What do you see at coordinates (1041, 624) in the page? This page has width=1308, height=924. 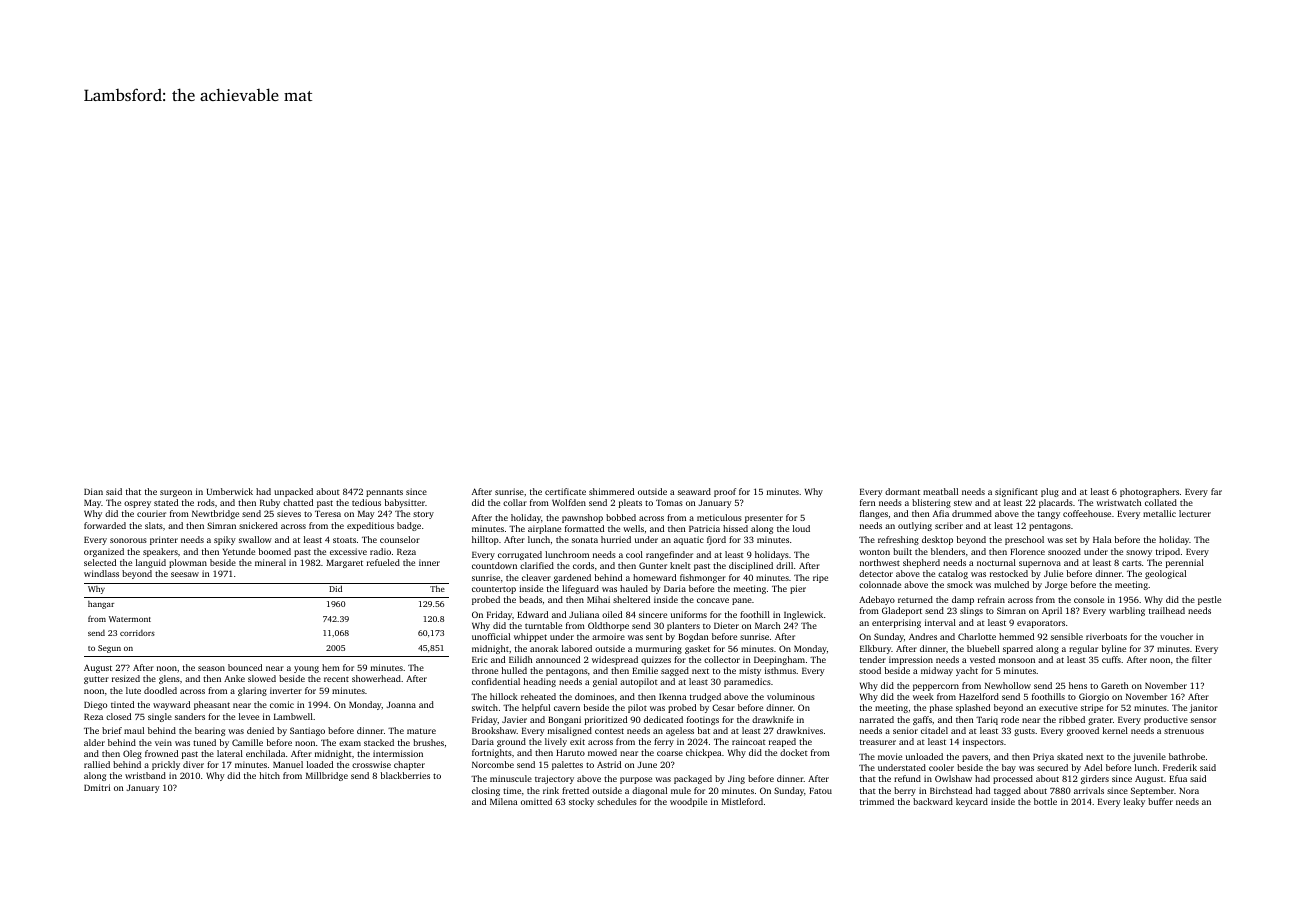 I see `evaporators` at bounding box center [1041, 624].
